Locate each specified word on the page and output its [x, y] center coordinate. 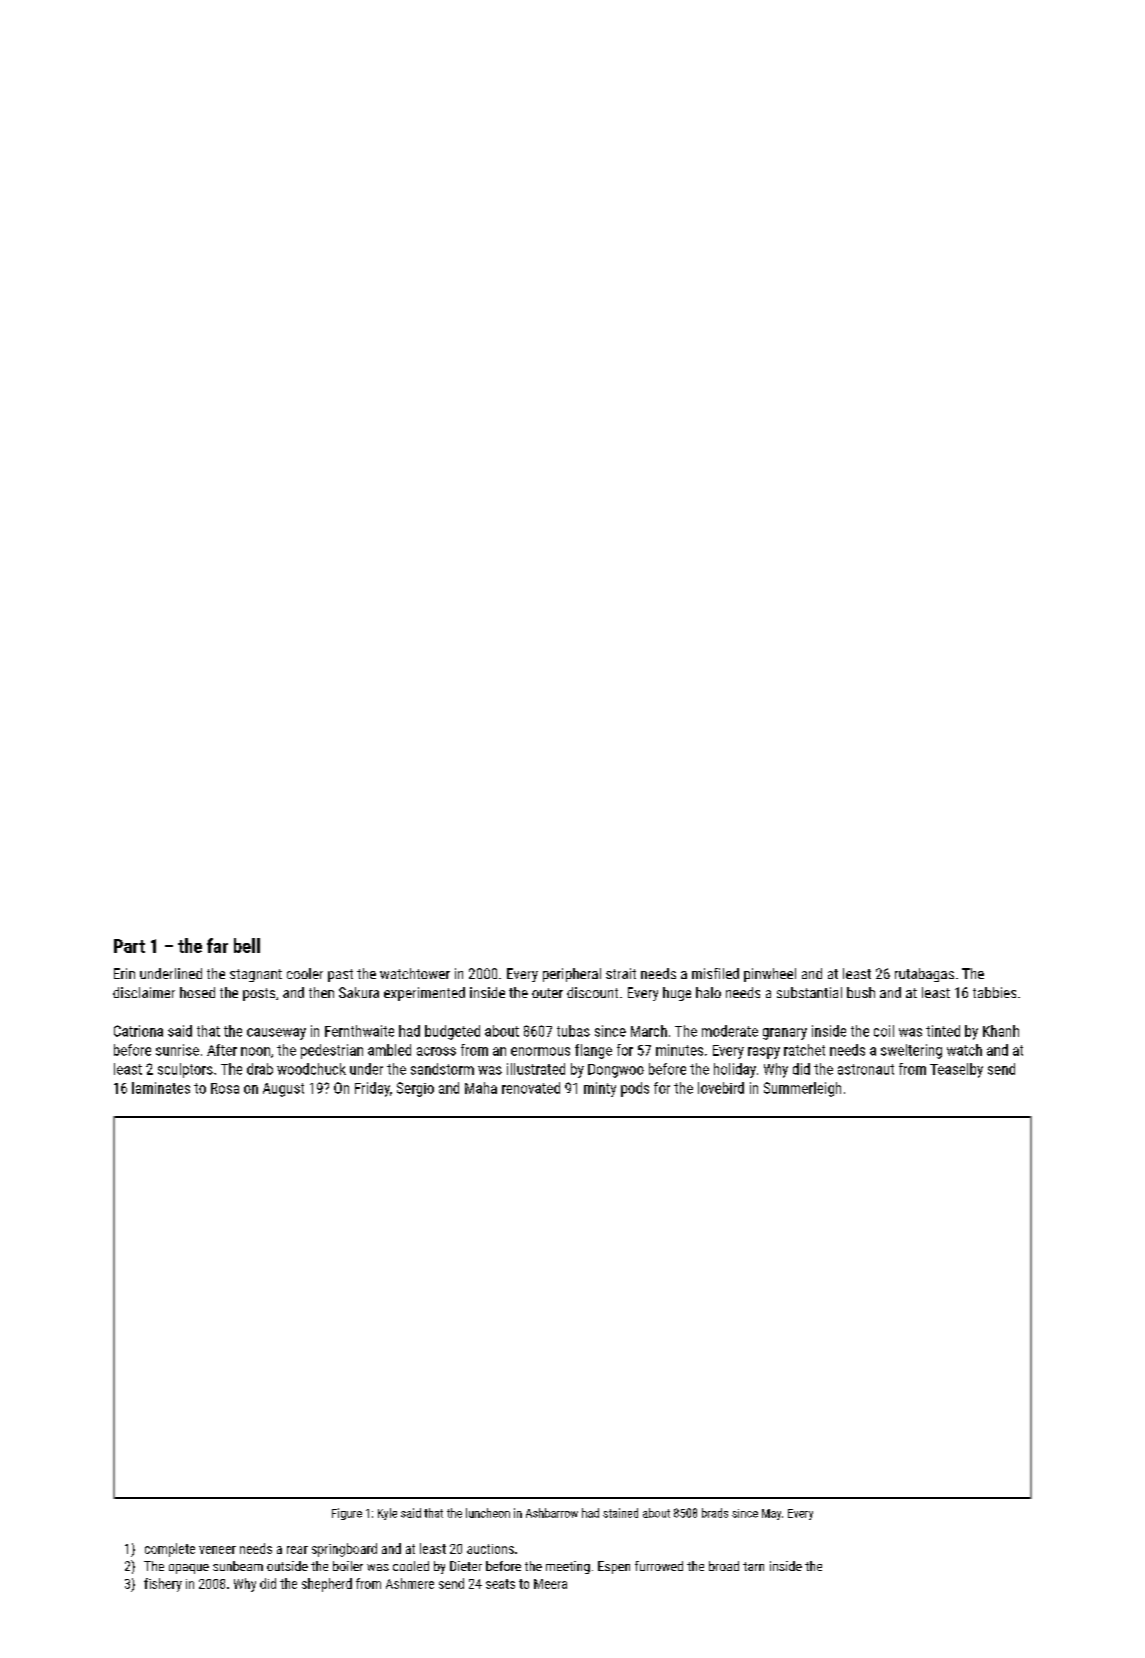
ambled [389, 1050]
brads [715, 1513]
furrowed [659, 1566]
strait [621, 973]
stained [620, 1513]
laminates [161, 1088]
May [771, 1514]
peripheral [572, 975]
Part [129, 946]
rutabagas [924, 975]
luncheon [488, 1513]
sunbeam [238, 1566]
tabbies [994, 992]
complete [170, 1550]
